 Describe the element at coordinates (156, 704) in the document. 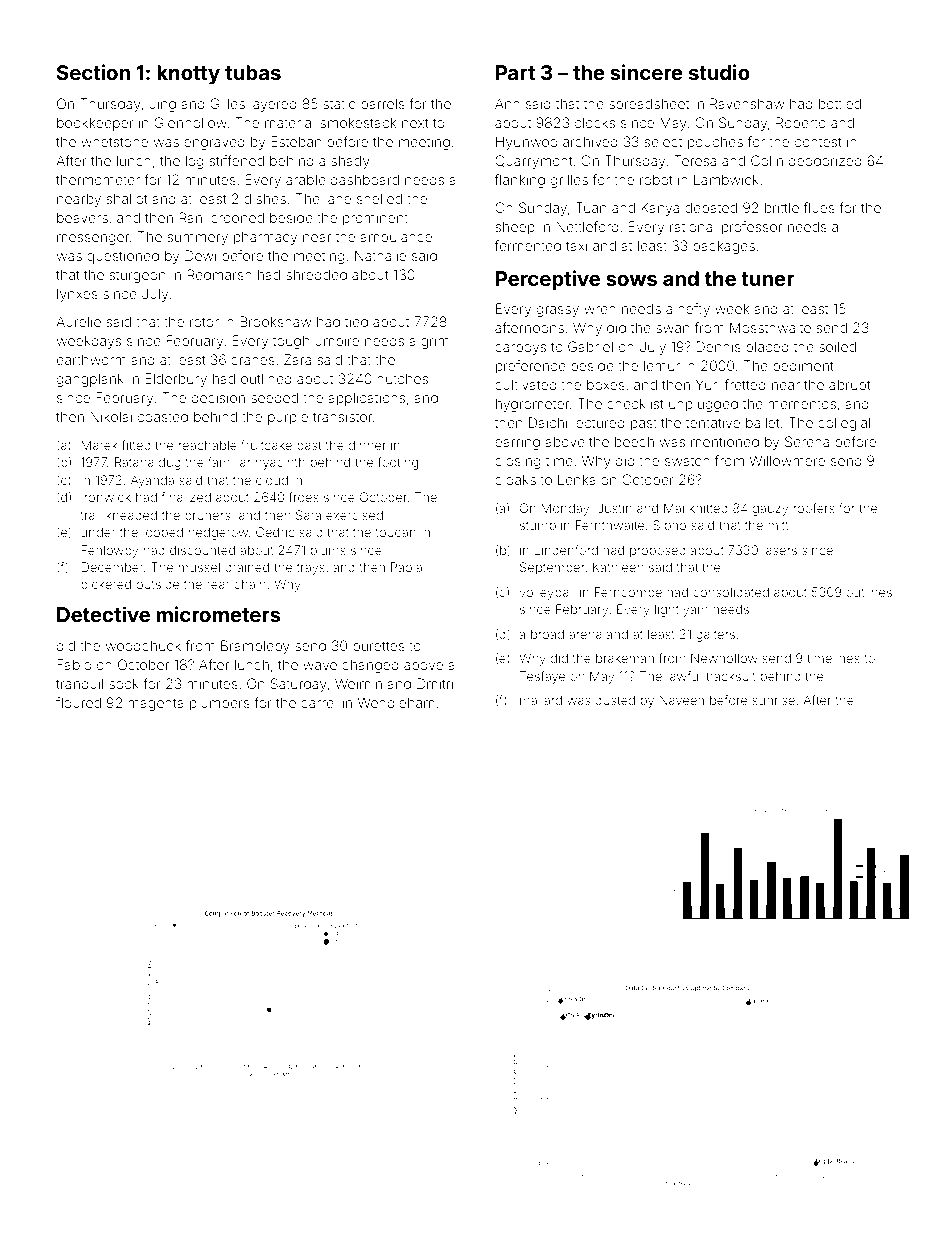

I see `magenta` at that location.
